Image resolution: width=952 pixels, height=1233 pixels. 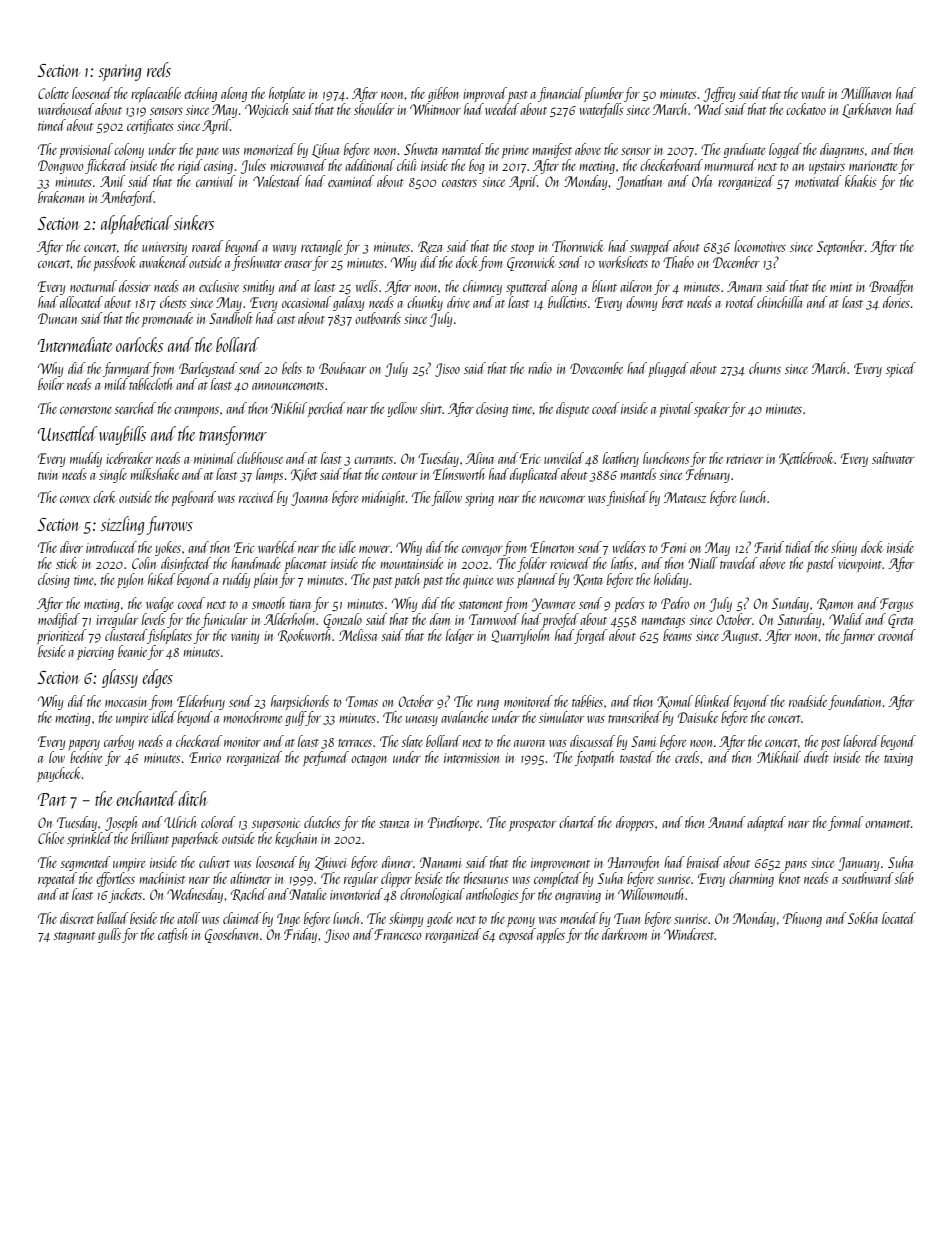 What do you see at coordinates (551, 935) in the screenshot?
I see `apples` at bounding box center [551, 935].
